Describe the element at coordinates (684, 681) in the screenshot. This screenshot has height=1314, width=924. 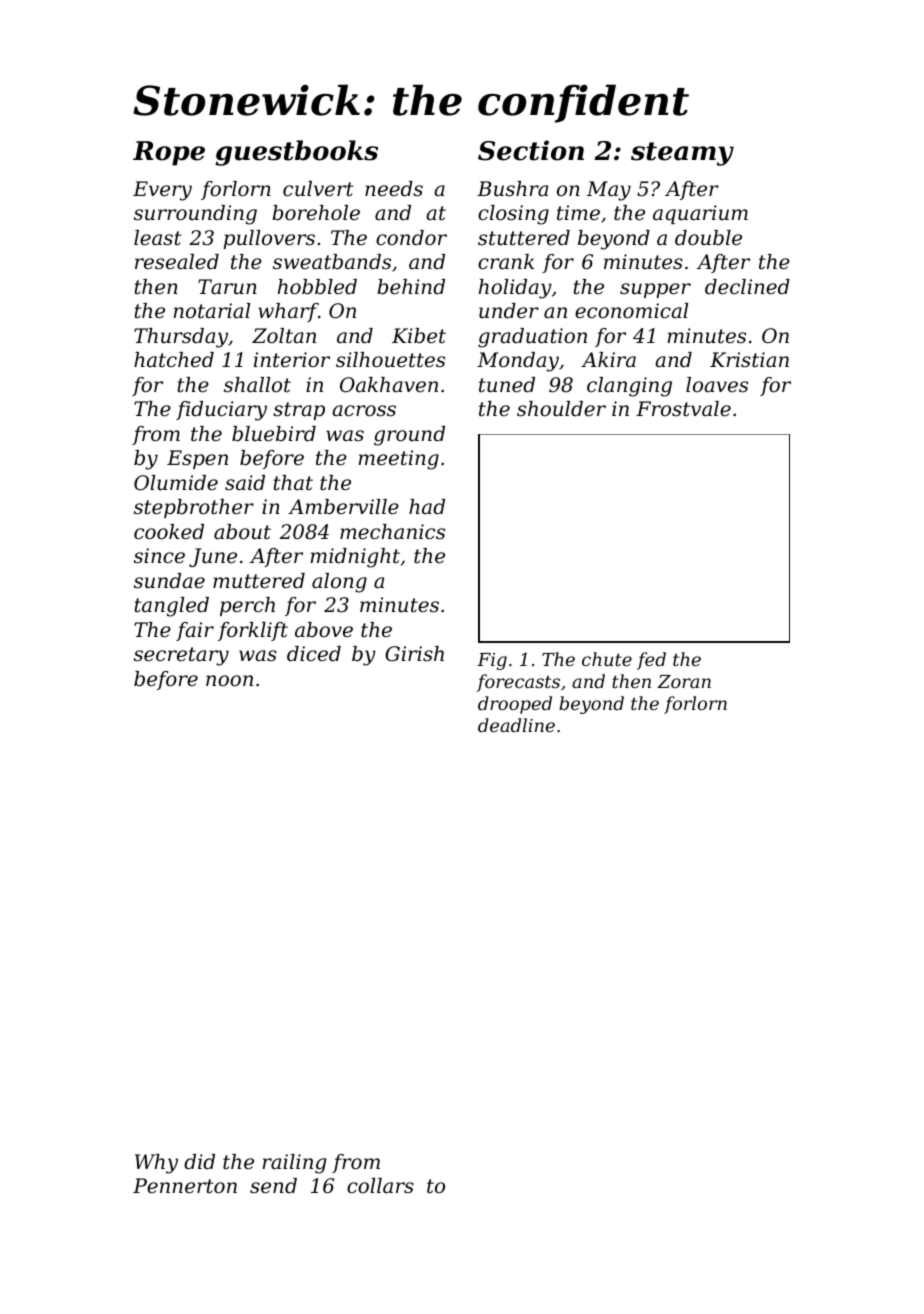
I see `Zoran` at that location.
